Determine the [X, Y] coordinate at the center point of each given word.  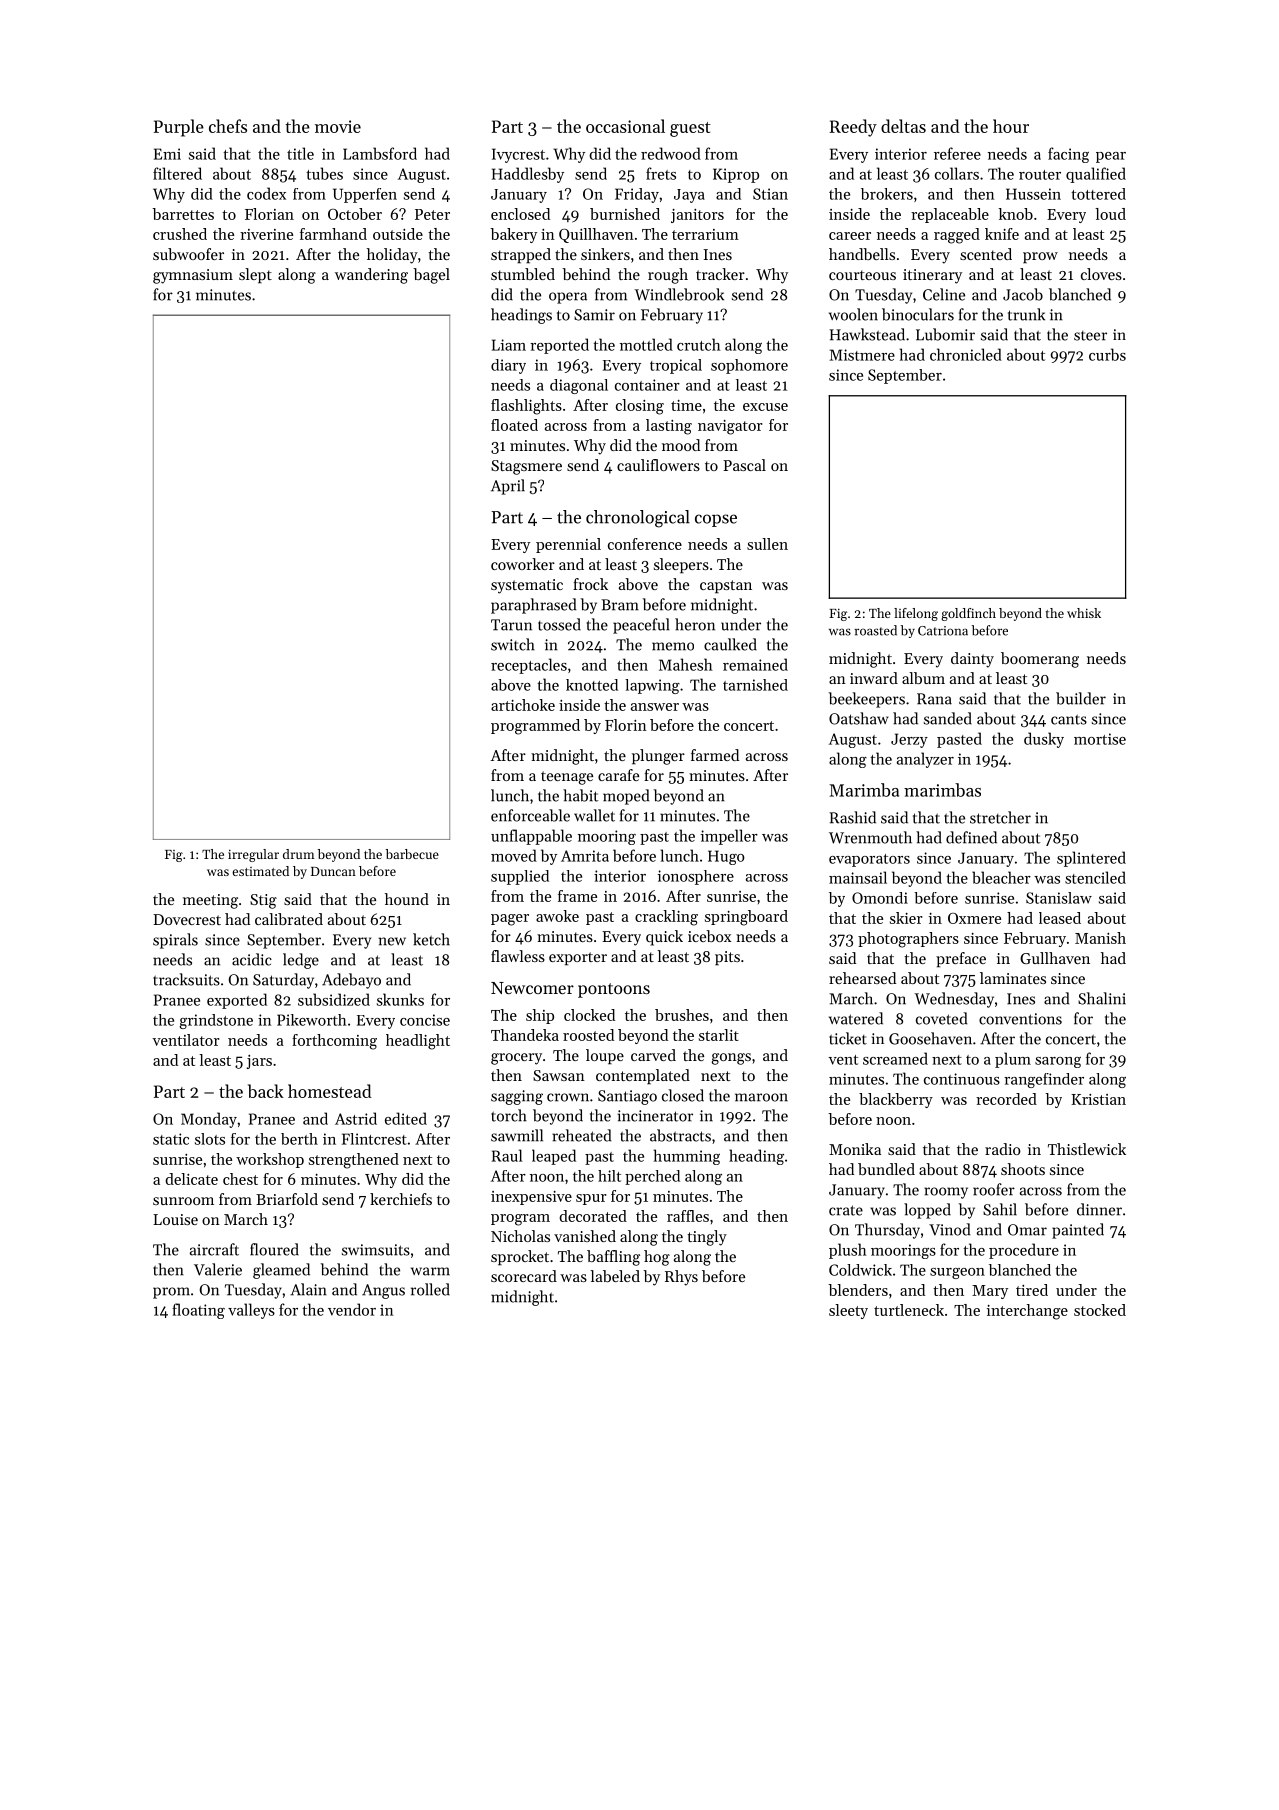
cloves [1101, 274]
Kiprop [736, 175]
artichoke [523, 705]
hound [407, 899]
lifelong [916, 614]
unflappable [531, 837]
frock [590, 584]
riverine [266, 234]
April [508, 487]
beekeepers [867, 700]
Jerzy [909, 740]
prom [171, 1293]
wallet [594, 815]
